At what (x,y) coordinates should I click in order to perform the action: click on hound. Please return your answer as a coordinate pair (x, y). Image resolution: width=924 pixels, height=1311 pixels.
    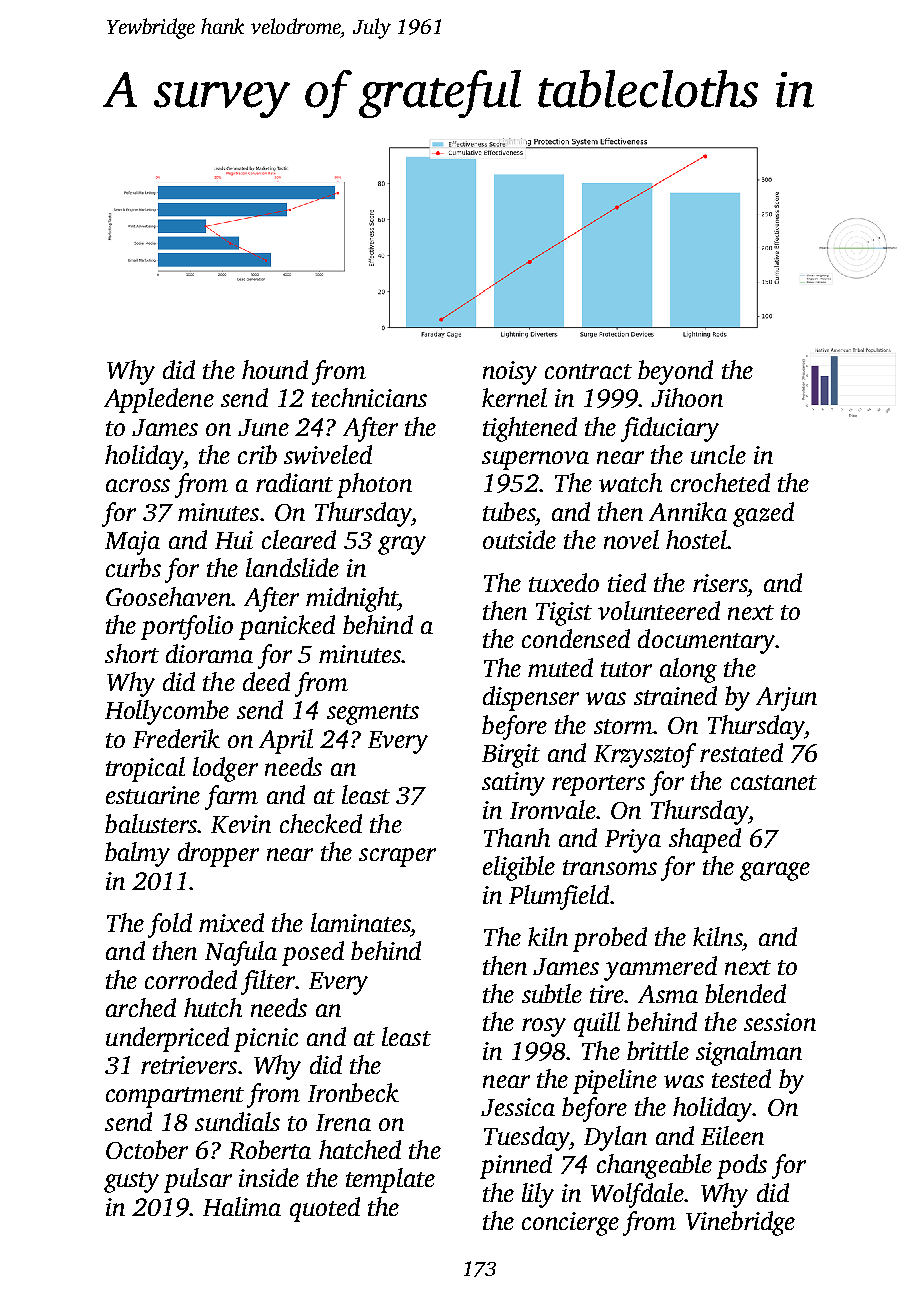
    Looking at the image, I should click on (275, 369).
